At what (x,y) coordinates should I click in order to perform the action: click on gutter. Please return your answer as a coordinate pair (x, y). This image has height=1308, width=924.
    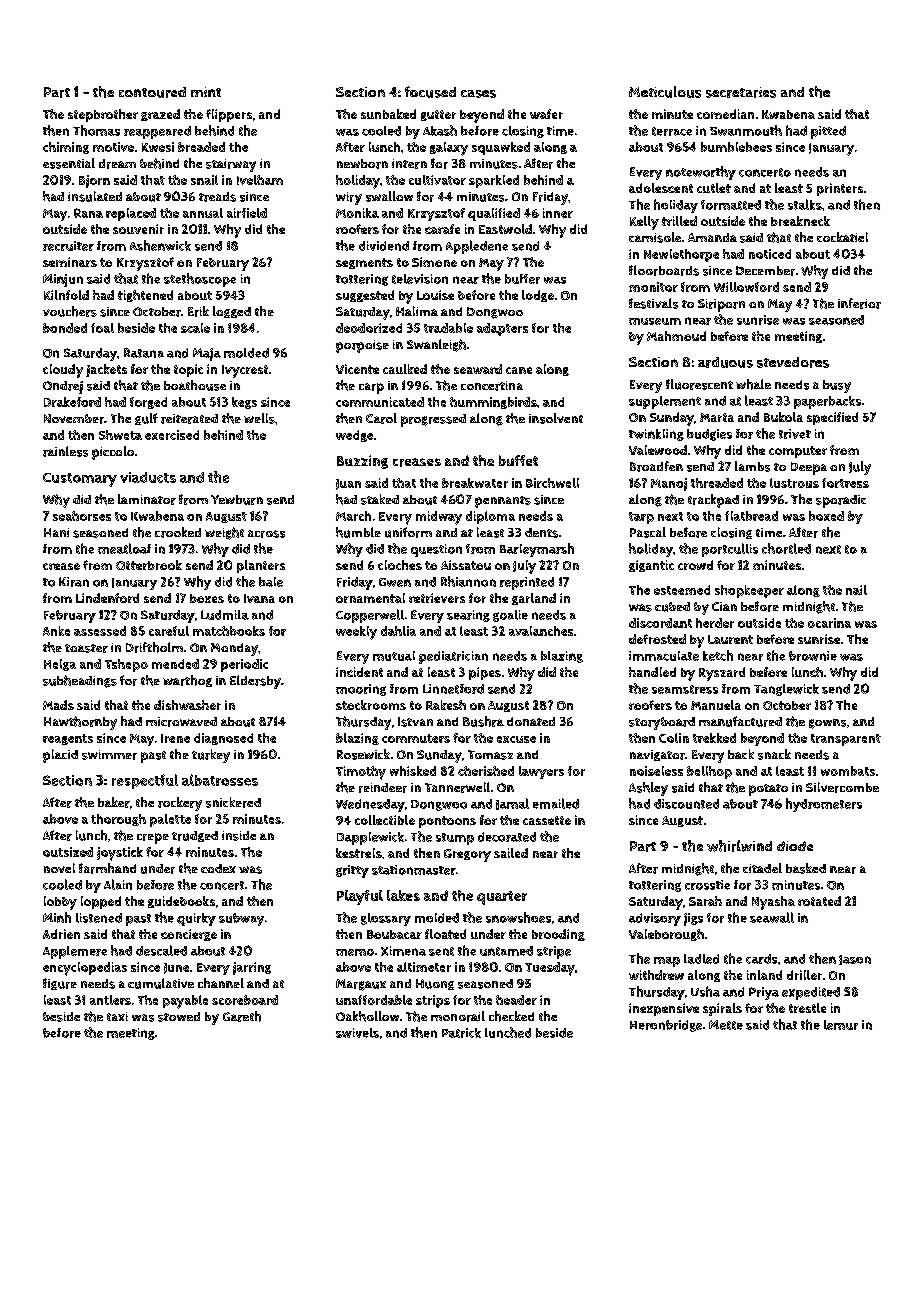
    Looking at the image, I should click on (438, 115).
